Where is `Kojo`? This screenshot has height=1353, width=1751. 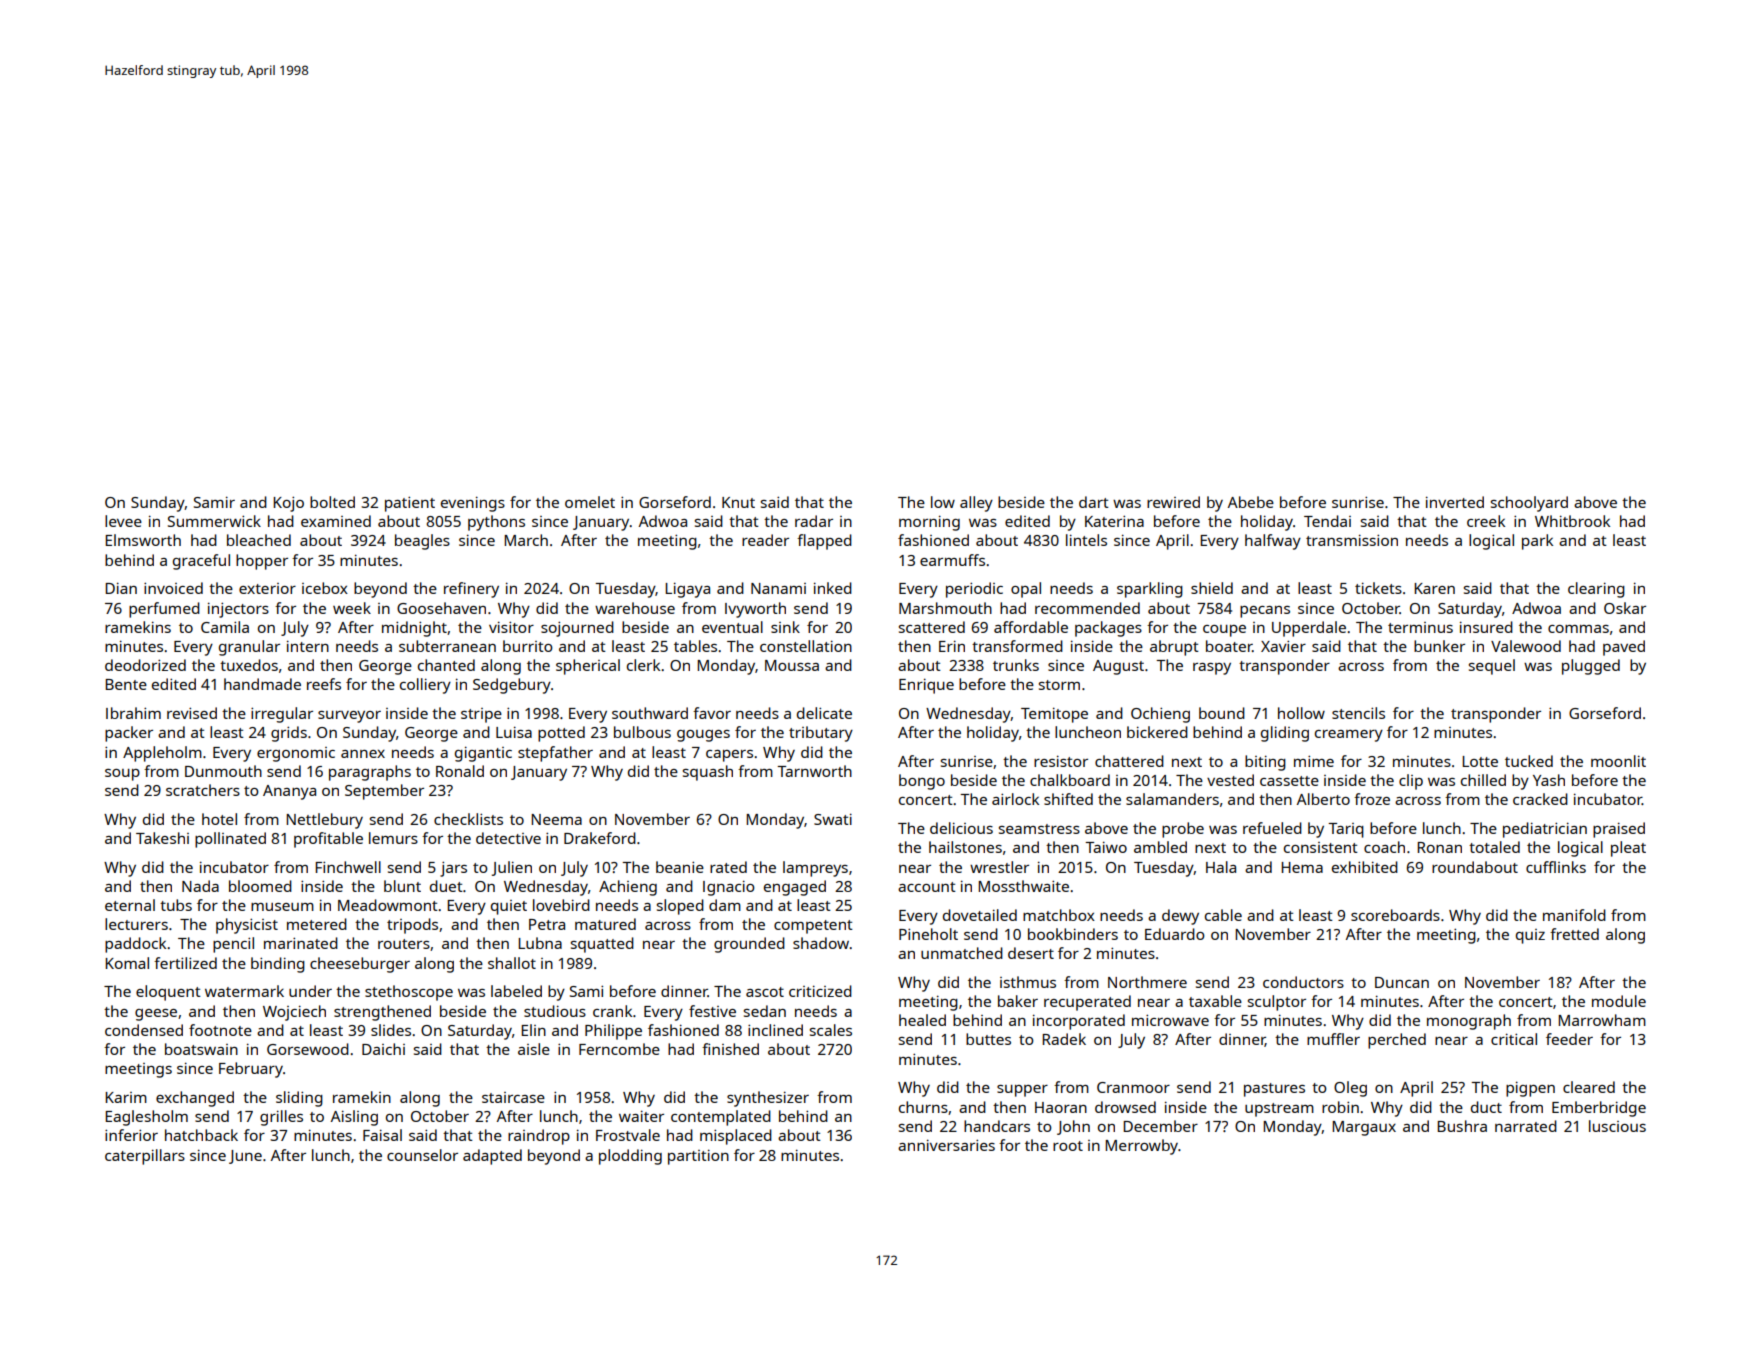 Kojo is located at coordinates (288, 504).
